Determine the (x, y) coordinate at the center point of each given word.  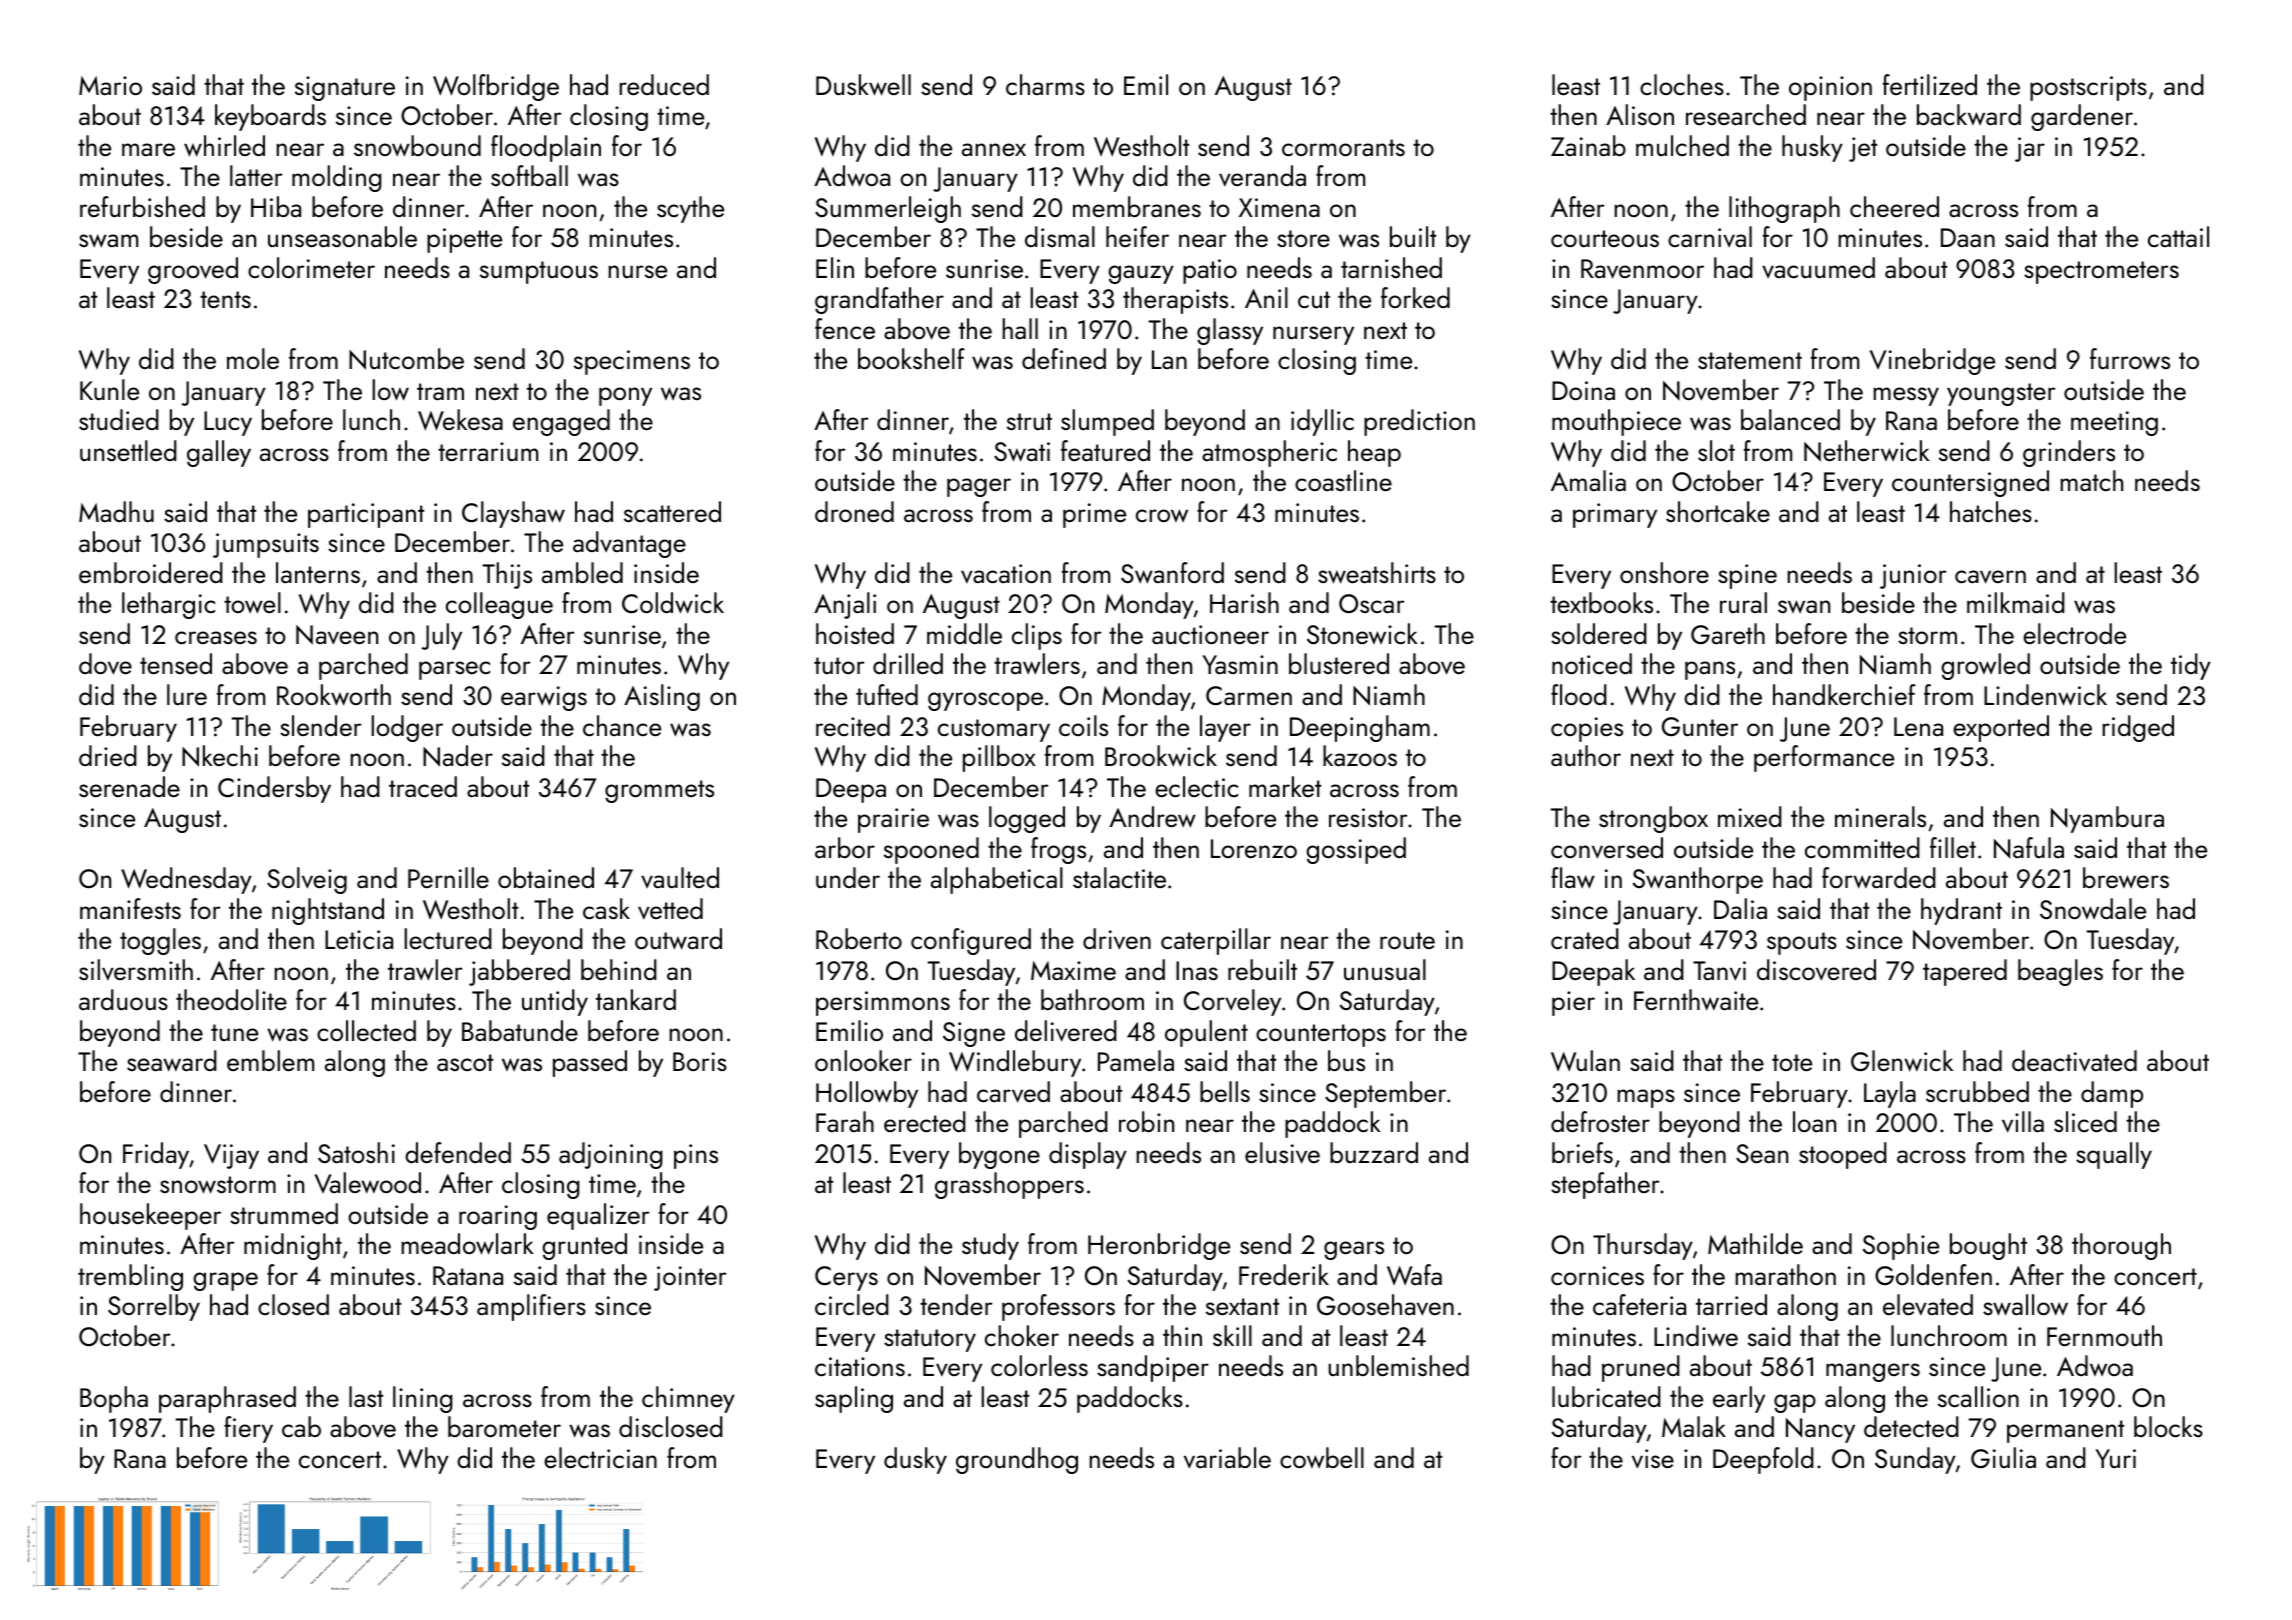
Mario (110, 85)
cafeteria (1639, 1304)
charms (1045, 84)
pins (696, 1156)
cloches (1682, 84)
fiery (248, 1429)
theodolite (231, 999)
